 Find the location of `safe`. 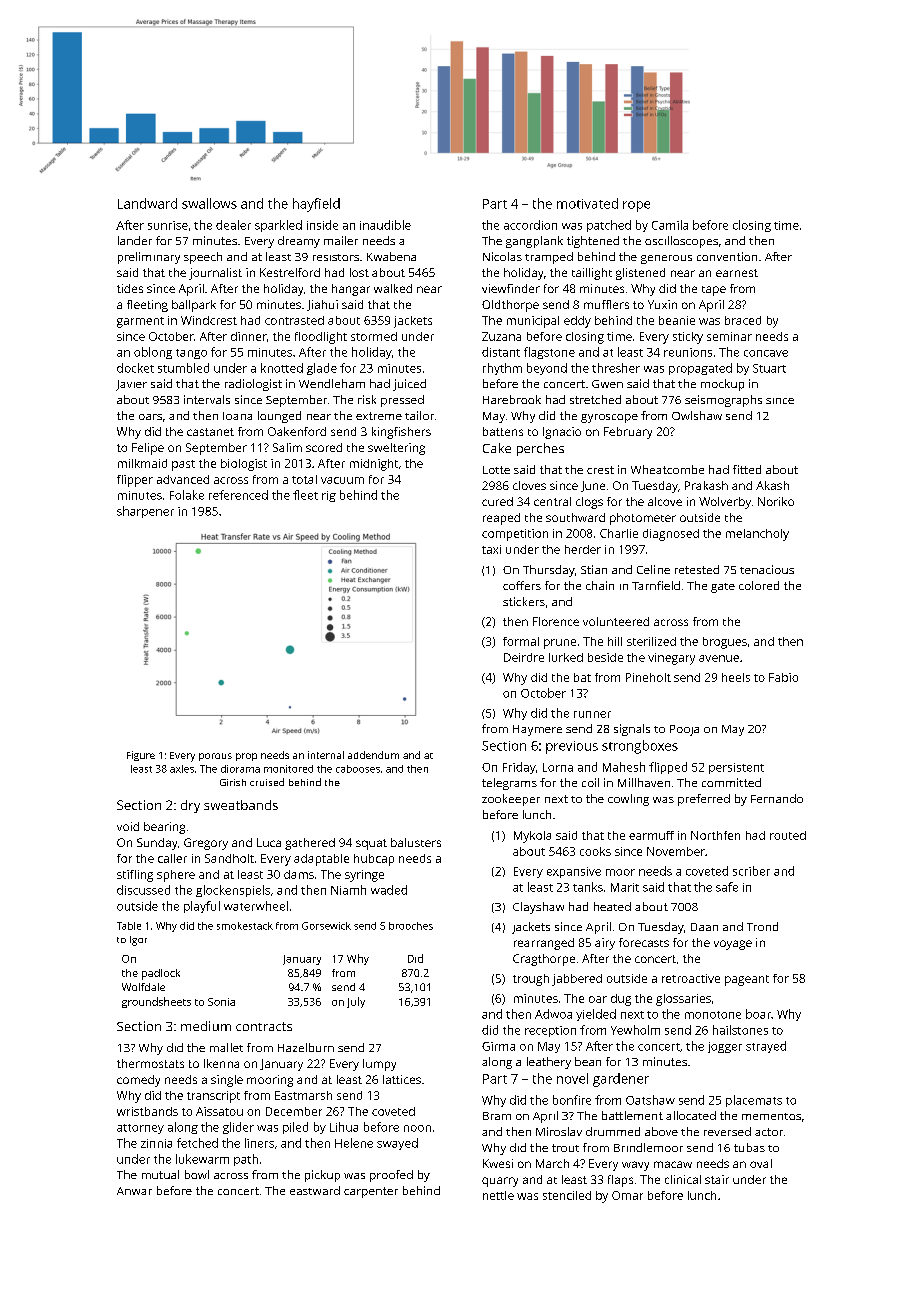

safe is located at coordinates (727, 887).
